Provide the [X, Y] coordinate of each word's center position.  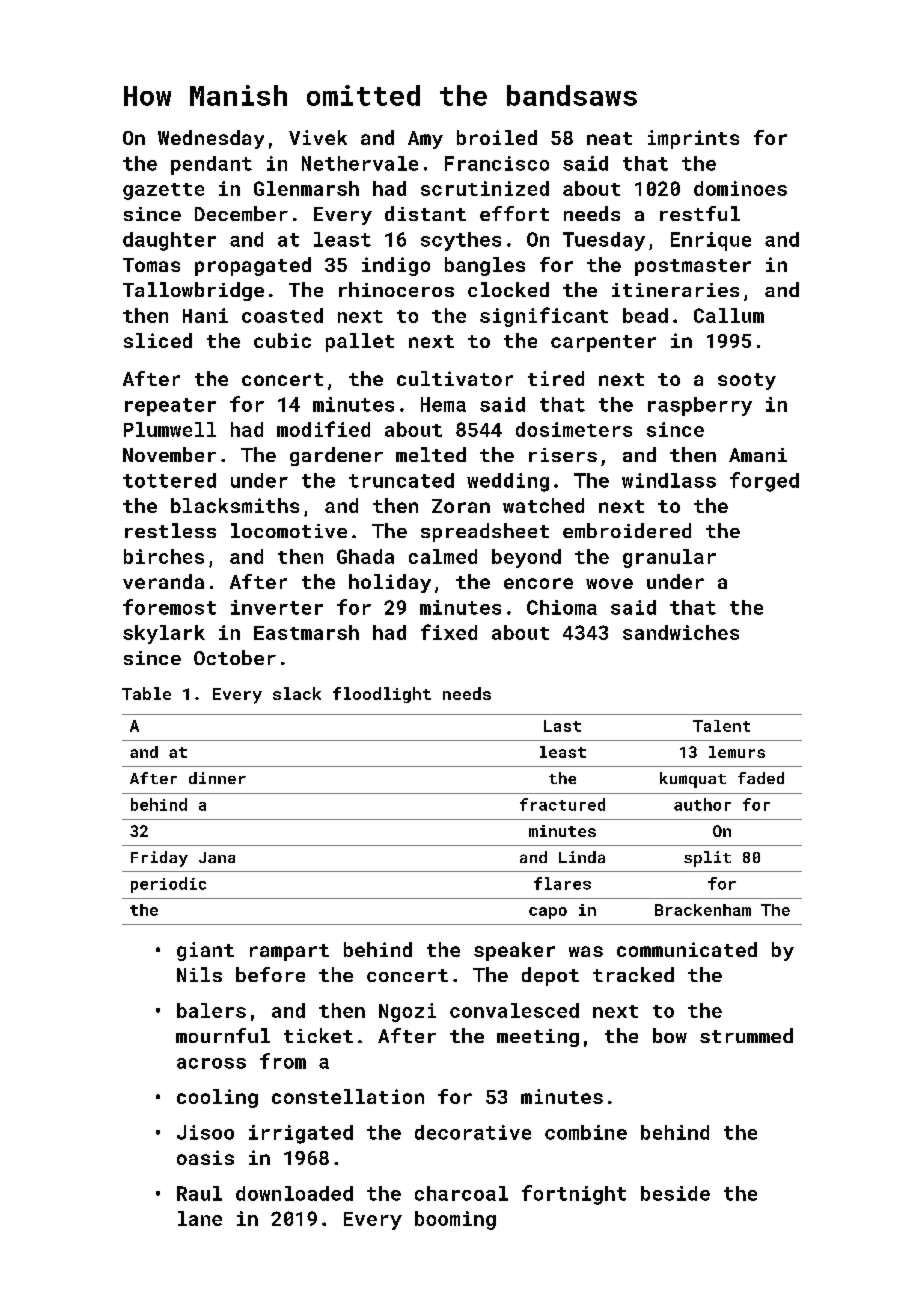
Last [562, 726]
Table [146, 693]
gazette [163, 191]
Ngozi [407, 1012]
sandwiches [681, 632]
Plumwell [170, 429]
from [283, 1061]
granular [669, 558]
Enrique [711, 241]
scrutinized [485, 188]
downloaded [294, 1193]
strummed [746, 1035]
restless [170, 530]
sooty [747, 381]
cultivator [455, 378]
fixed [449, 632]
